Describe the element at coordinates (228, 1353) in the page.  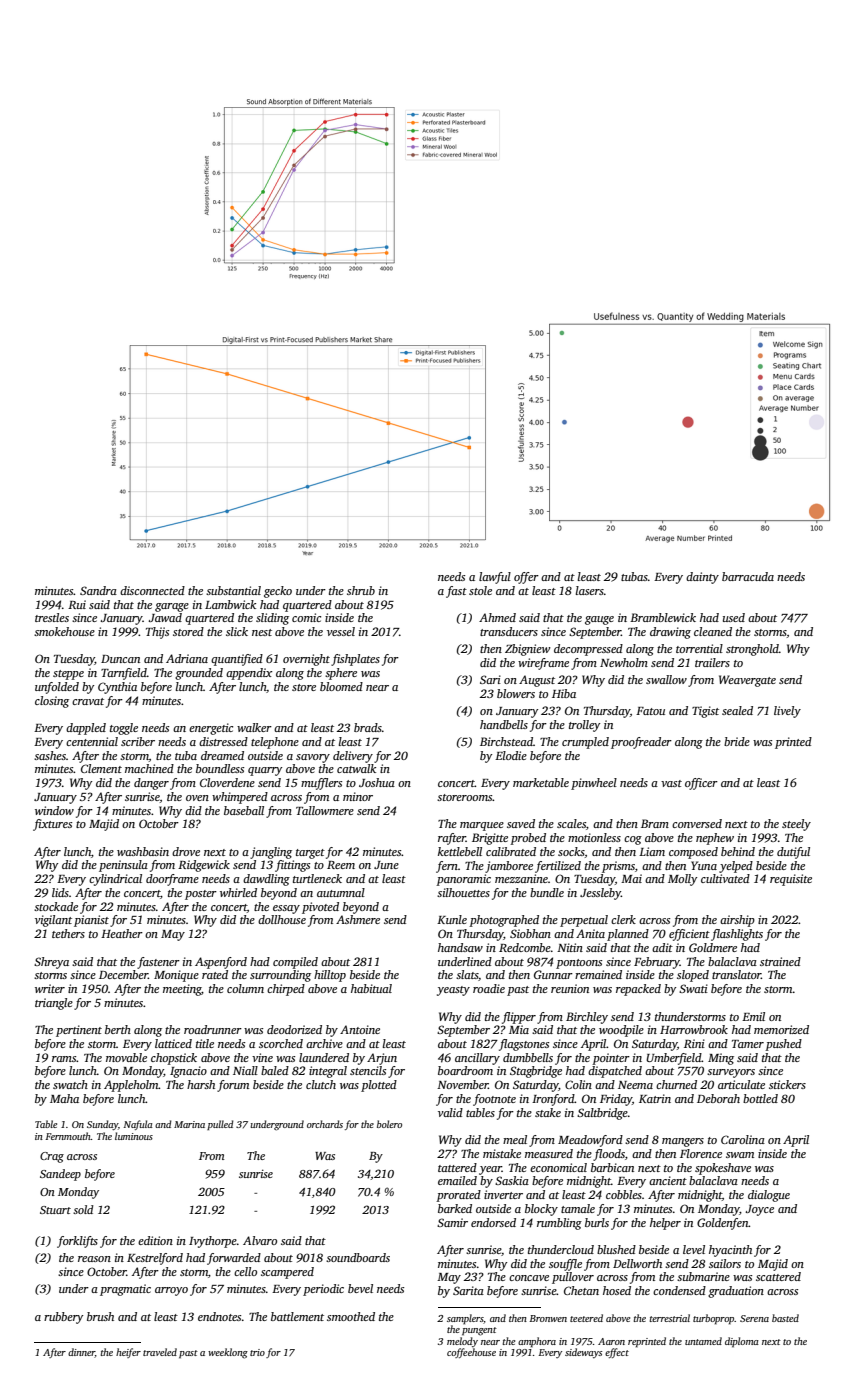
I see `weeklong` at that location.
